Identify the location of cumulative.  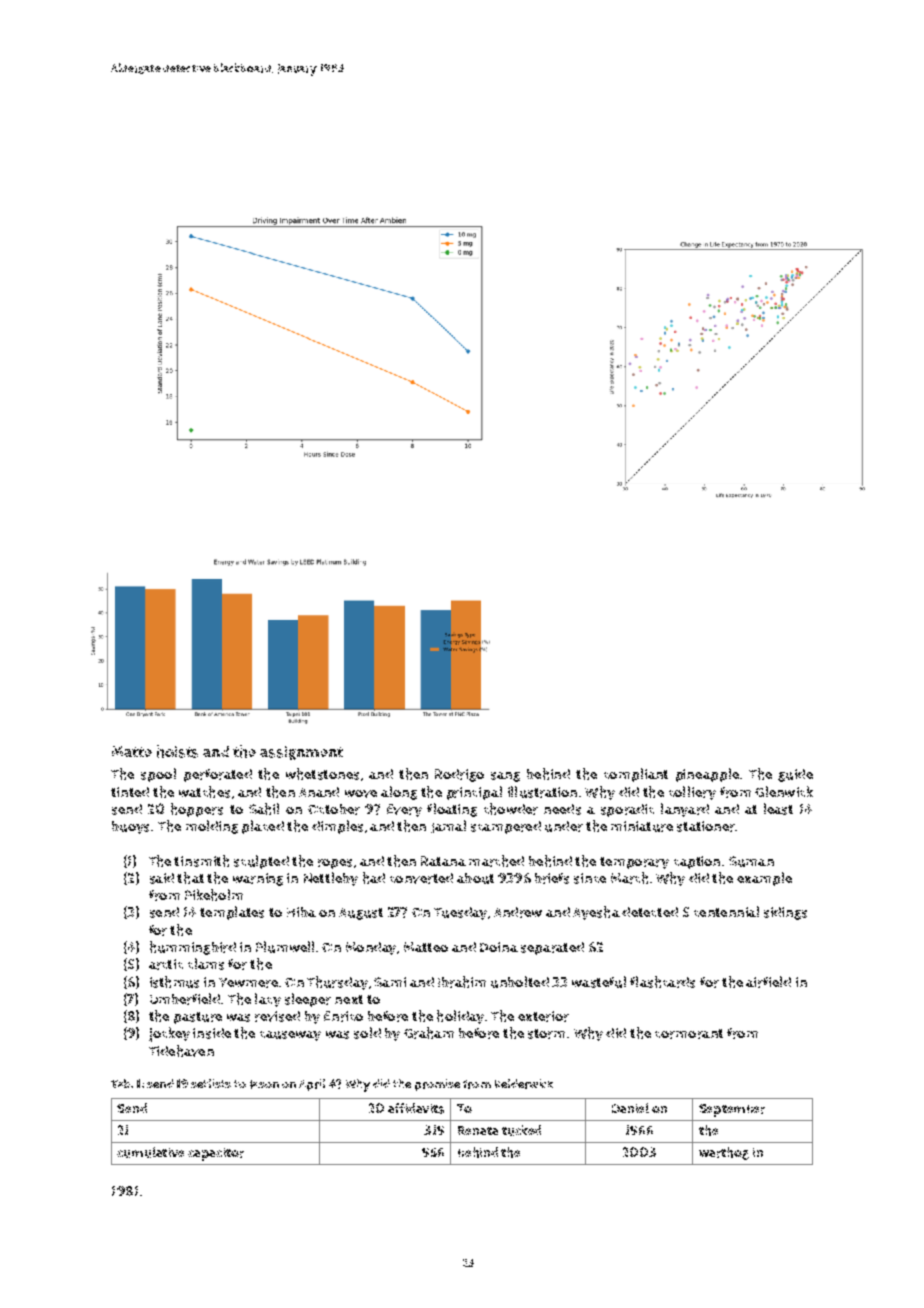
(150, 1152).
